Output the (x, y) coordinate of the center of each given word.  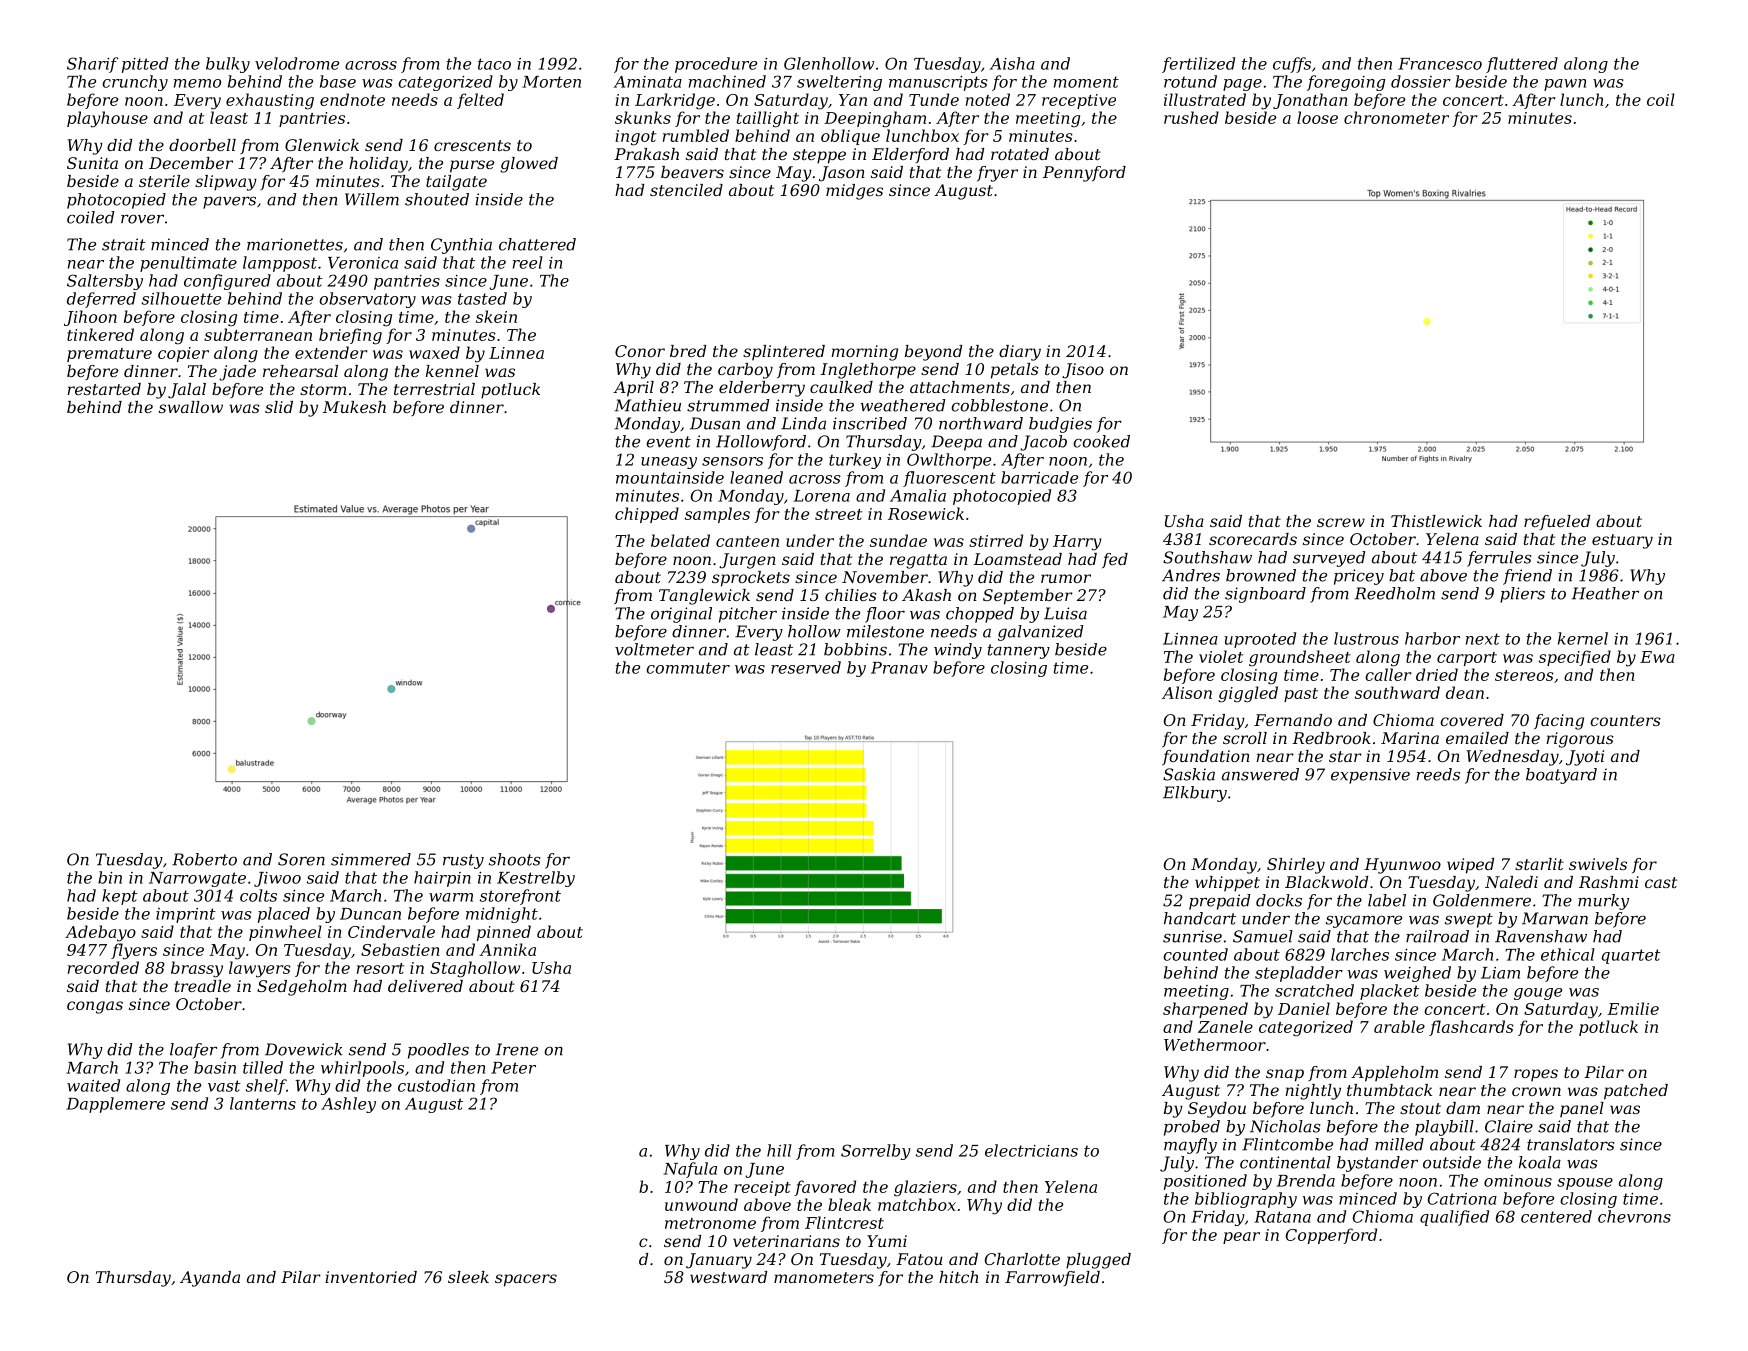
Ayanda (210, 1279)
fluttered (1522, 65)
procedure (716, 65)
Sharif (92, 65)
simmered (371, 859)
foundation (1206, 758)
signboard (1265, 595)
